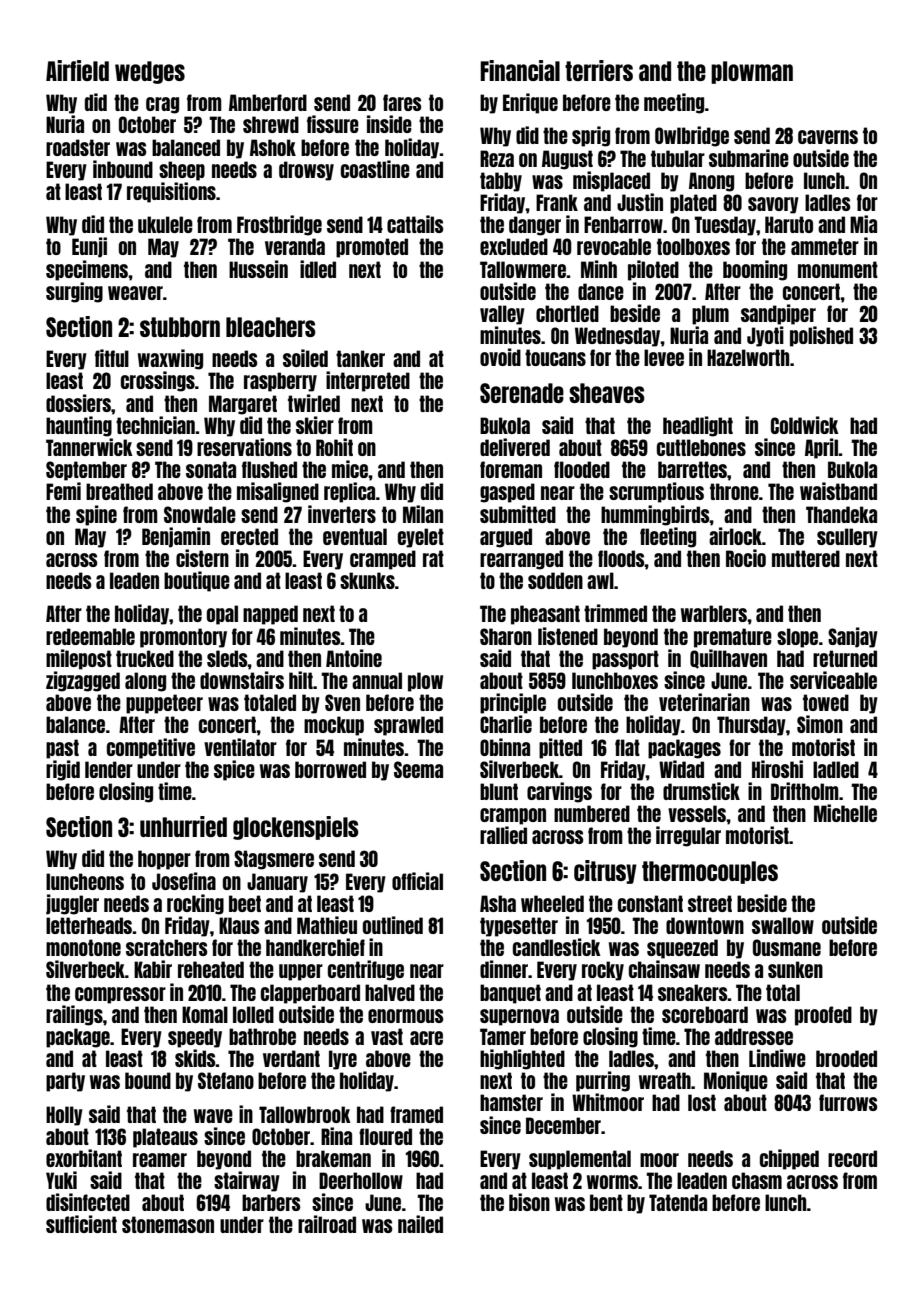  I want to click on polished, so click(821, 336).
